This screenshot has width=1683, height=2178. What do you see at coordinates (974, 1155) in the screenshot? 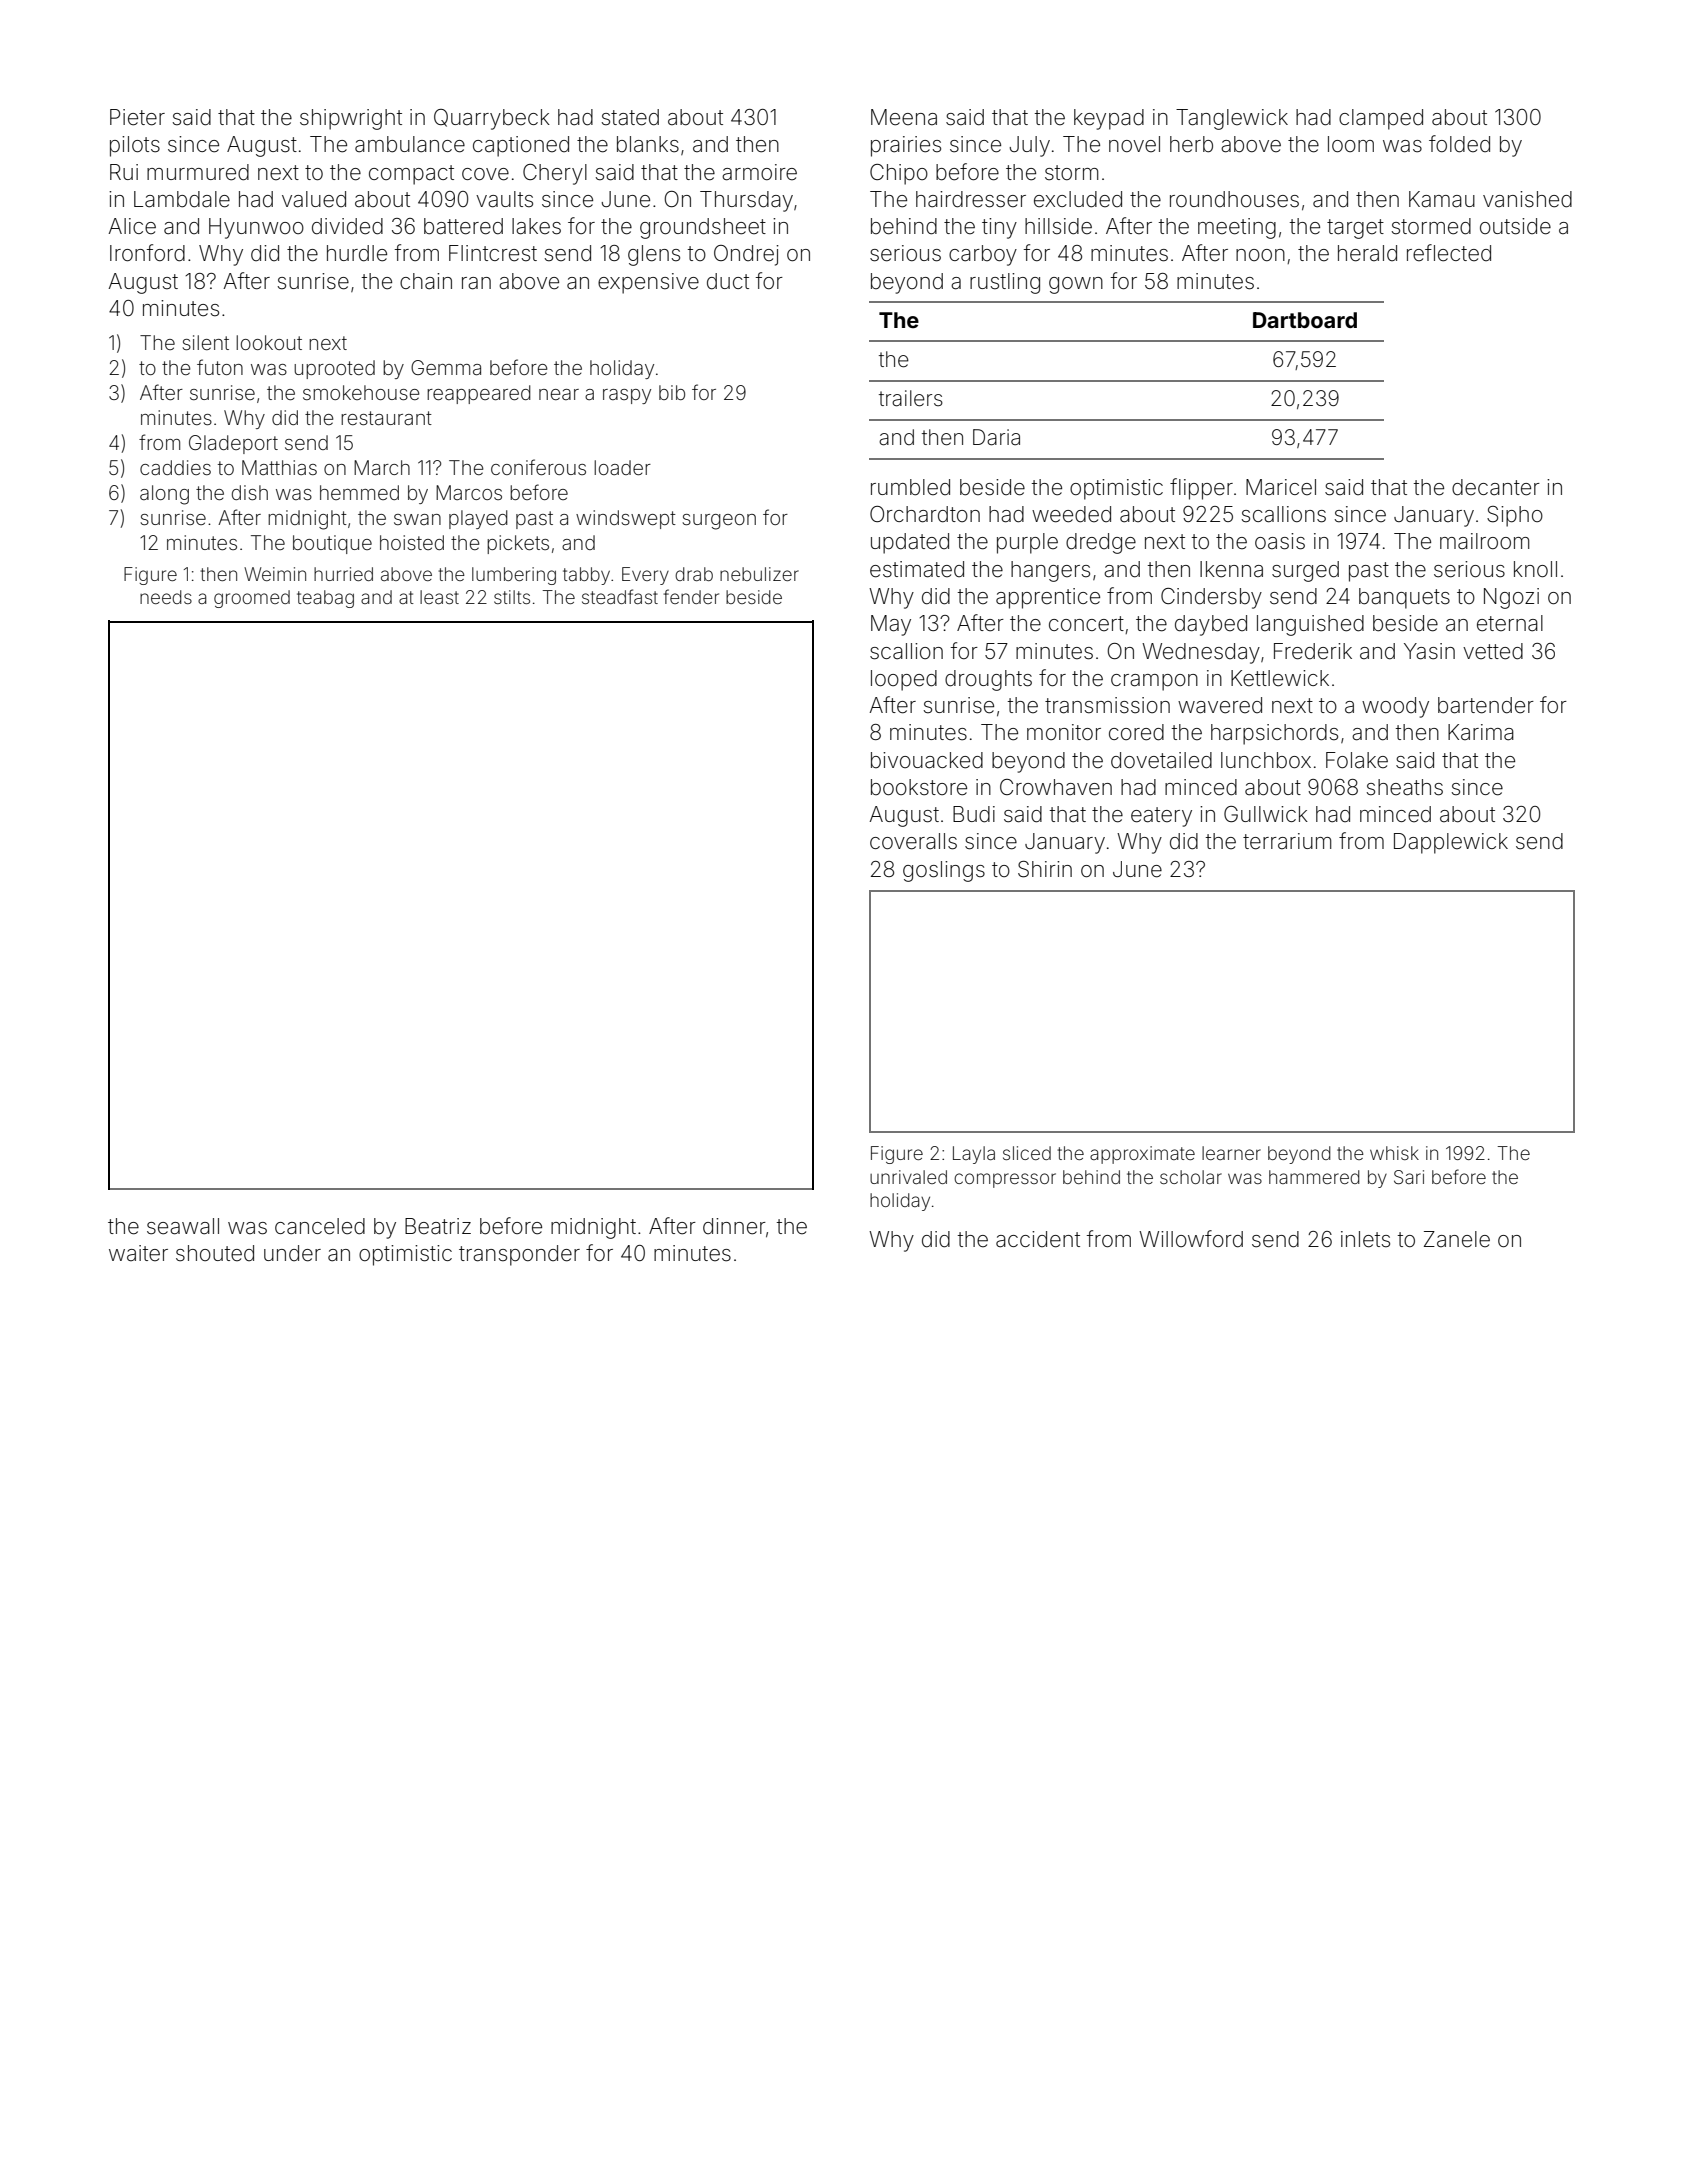
I see `Layla` at bounding box center [974, 1155].
